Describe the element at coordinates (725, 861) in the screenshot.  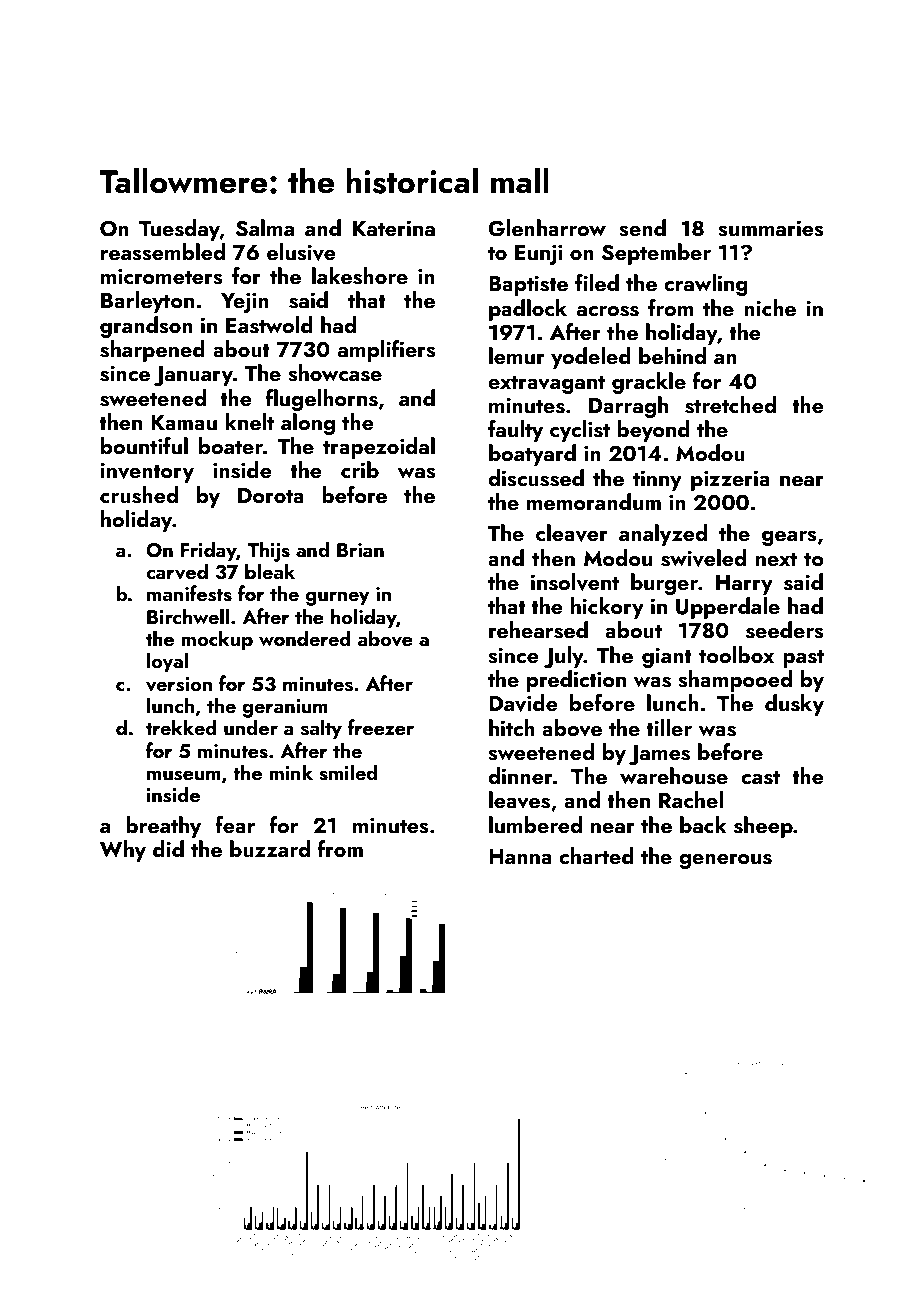
I see `generous` at that location.
